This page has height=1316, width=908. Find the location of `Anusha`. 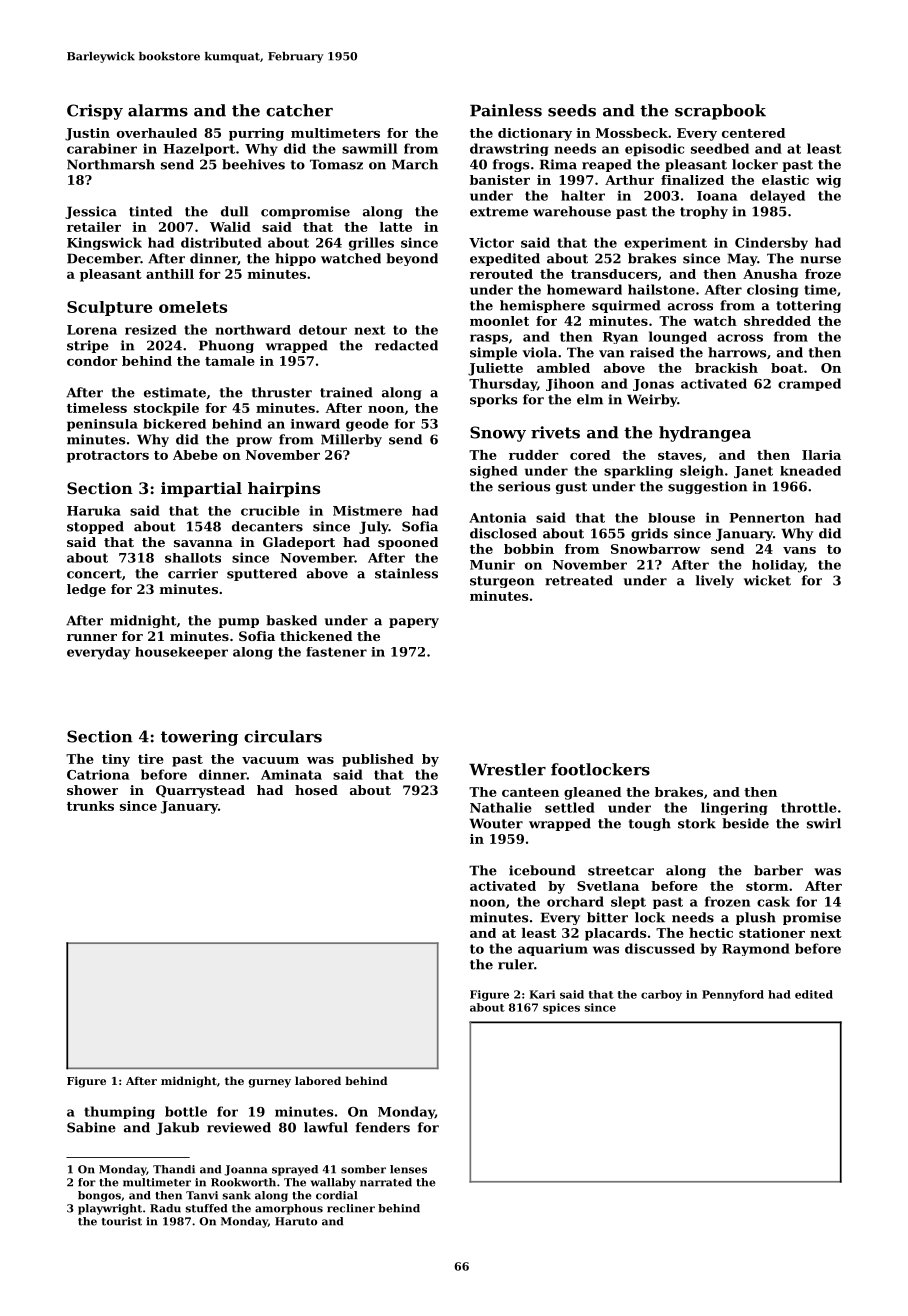

Anusha is located at coordinates (770, 274).
